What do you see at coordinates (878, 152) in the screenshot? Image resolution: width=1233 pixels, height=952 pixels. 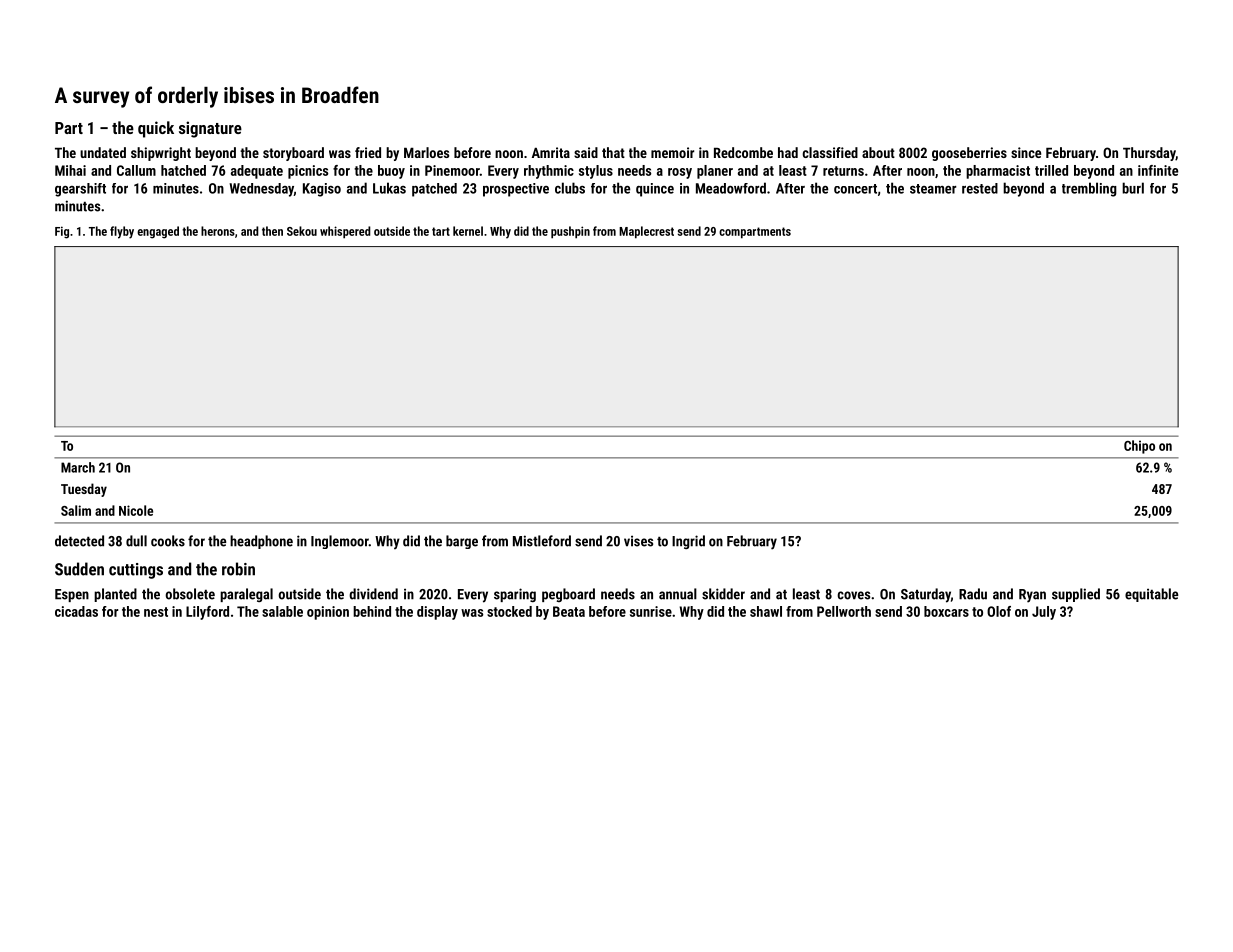 I see `about` at bounding box center [878, 152].
